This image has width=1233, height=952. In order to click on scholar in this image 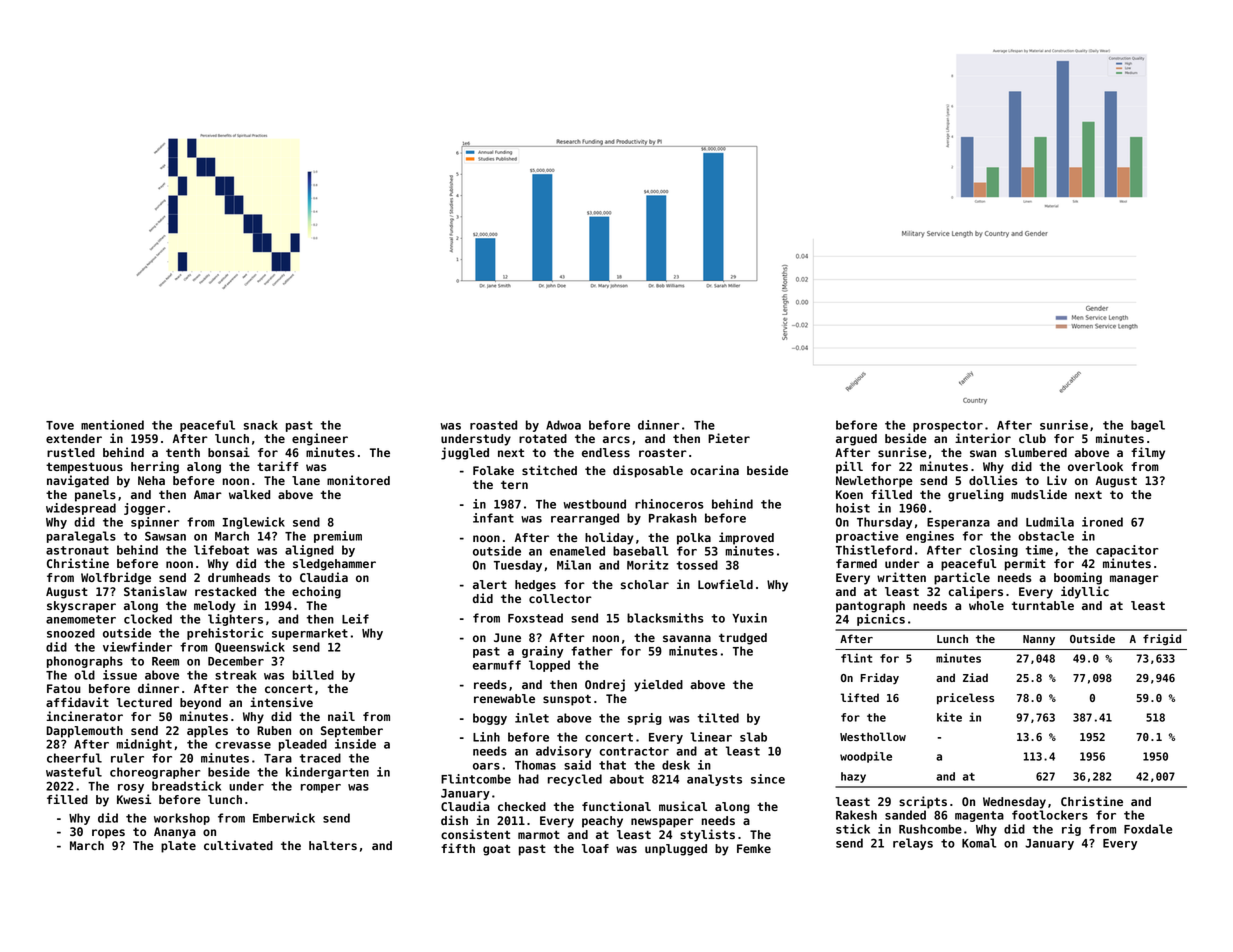, I will do `click(645, 584)`.
